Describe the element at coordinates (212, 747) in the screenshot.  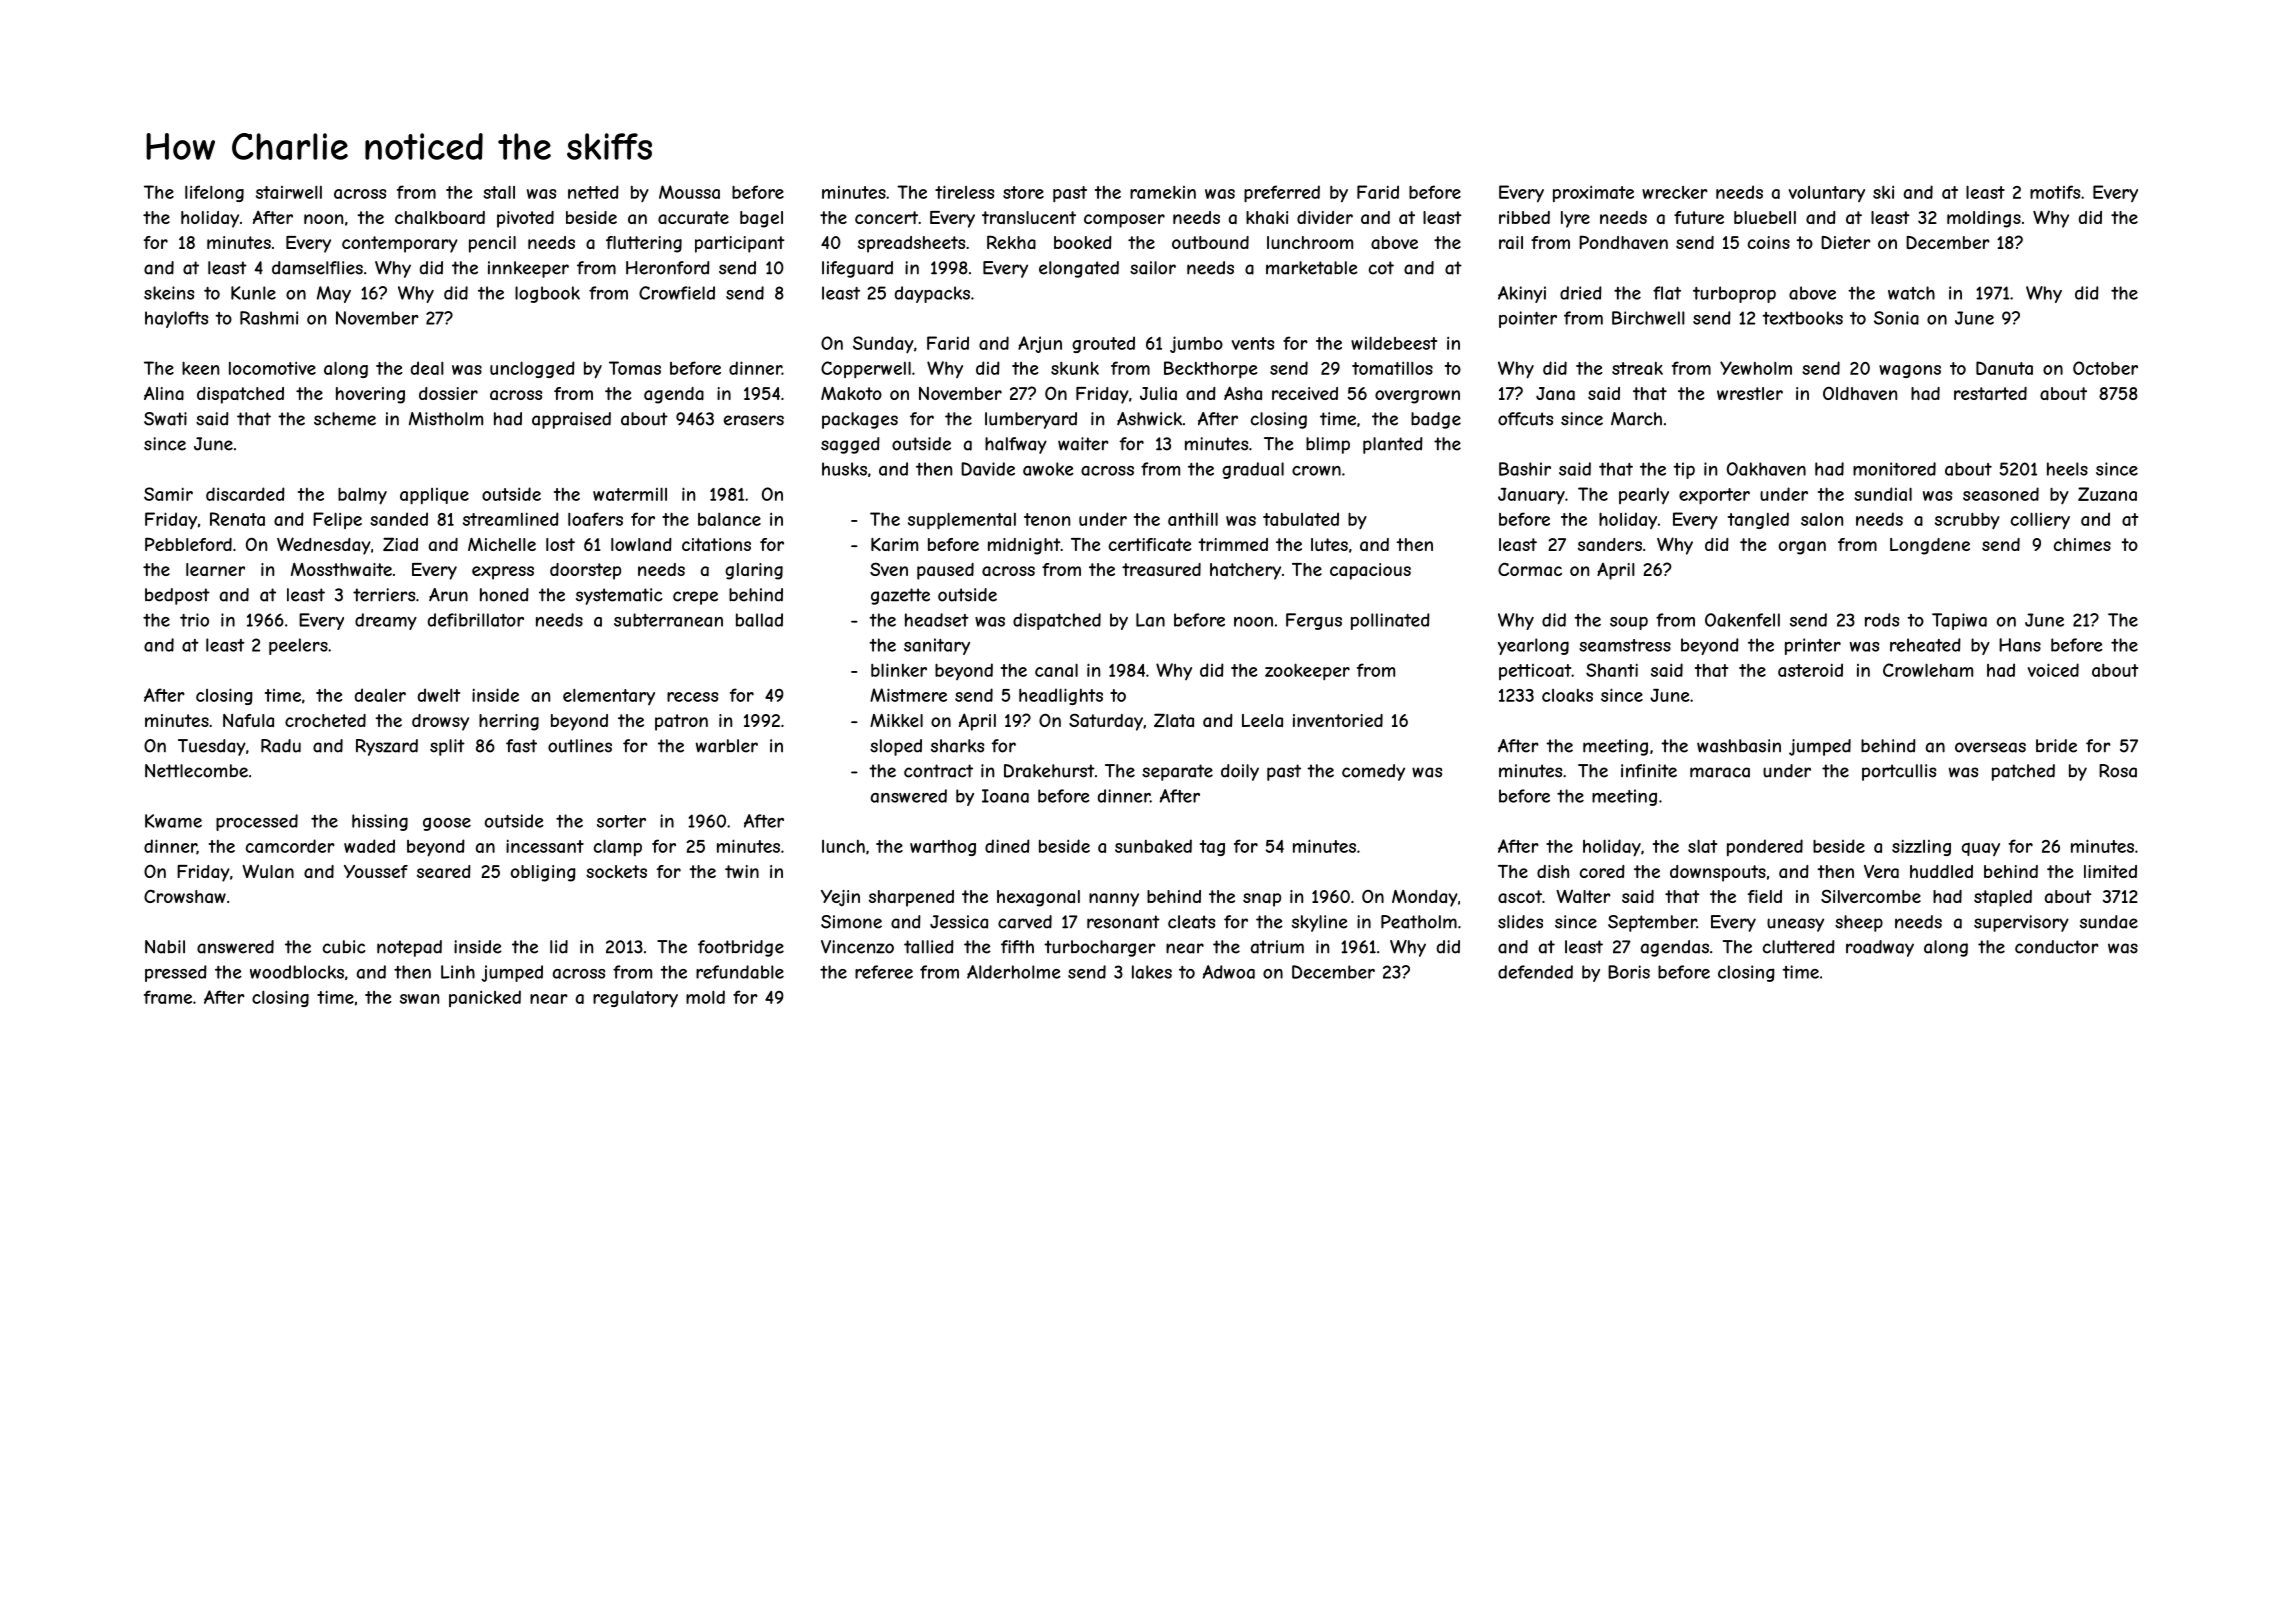
I see `Tuesday` at that location.
